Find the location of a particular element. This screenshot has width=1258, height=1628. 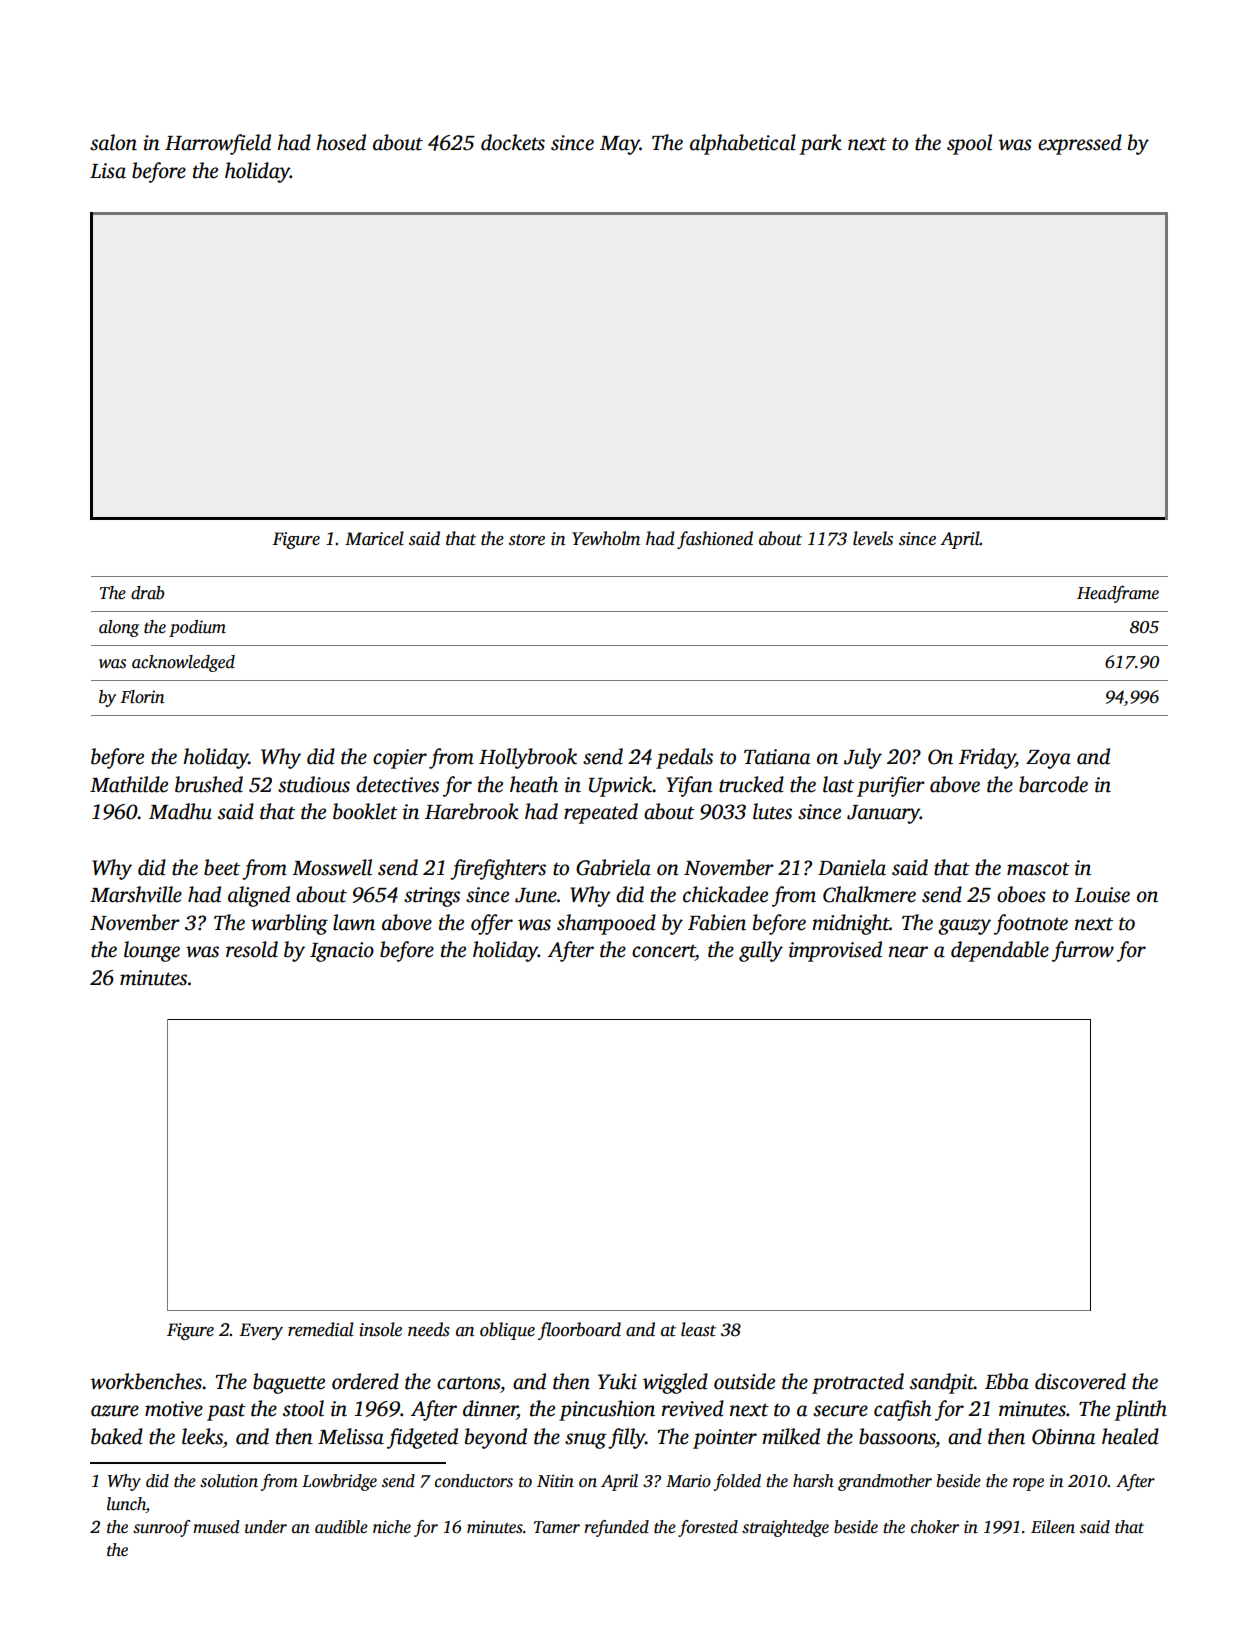

concert is located at coordinates (664, 952).
